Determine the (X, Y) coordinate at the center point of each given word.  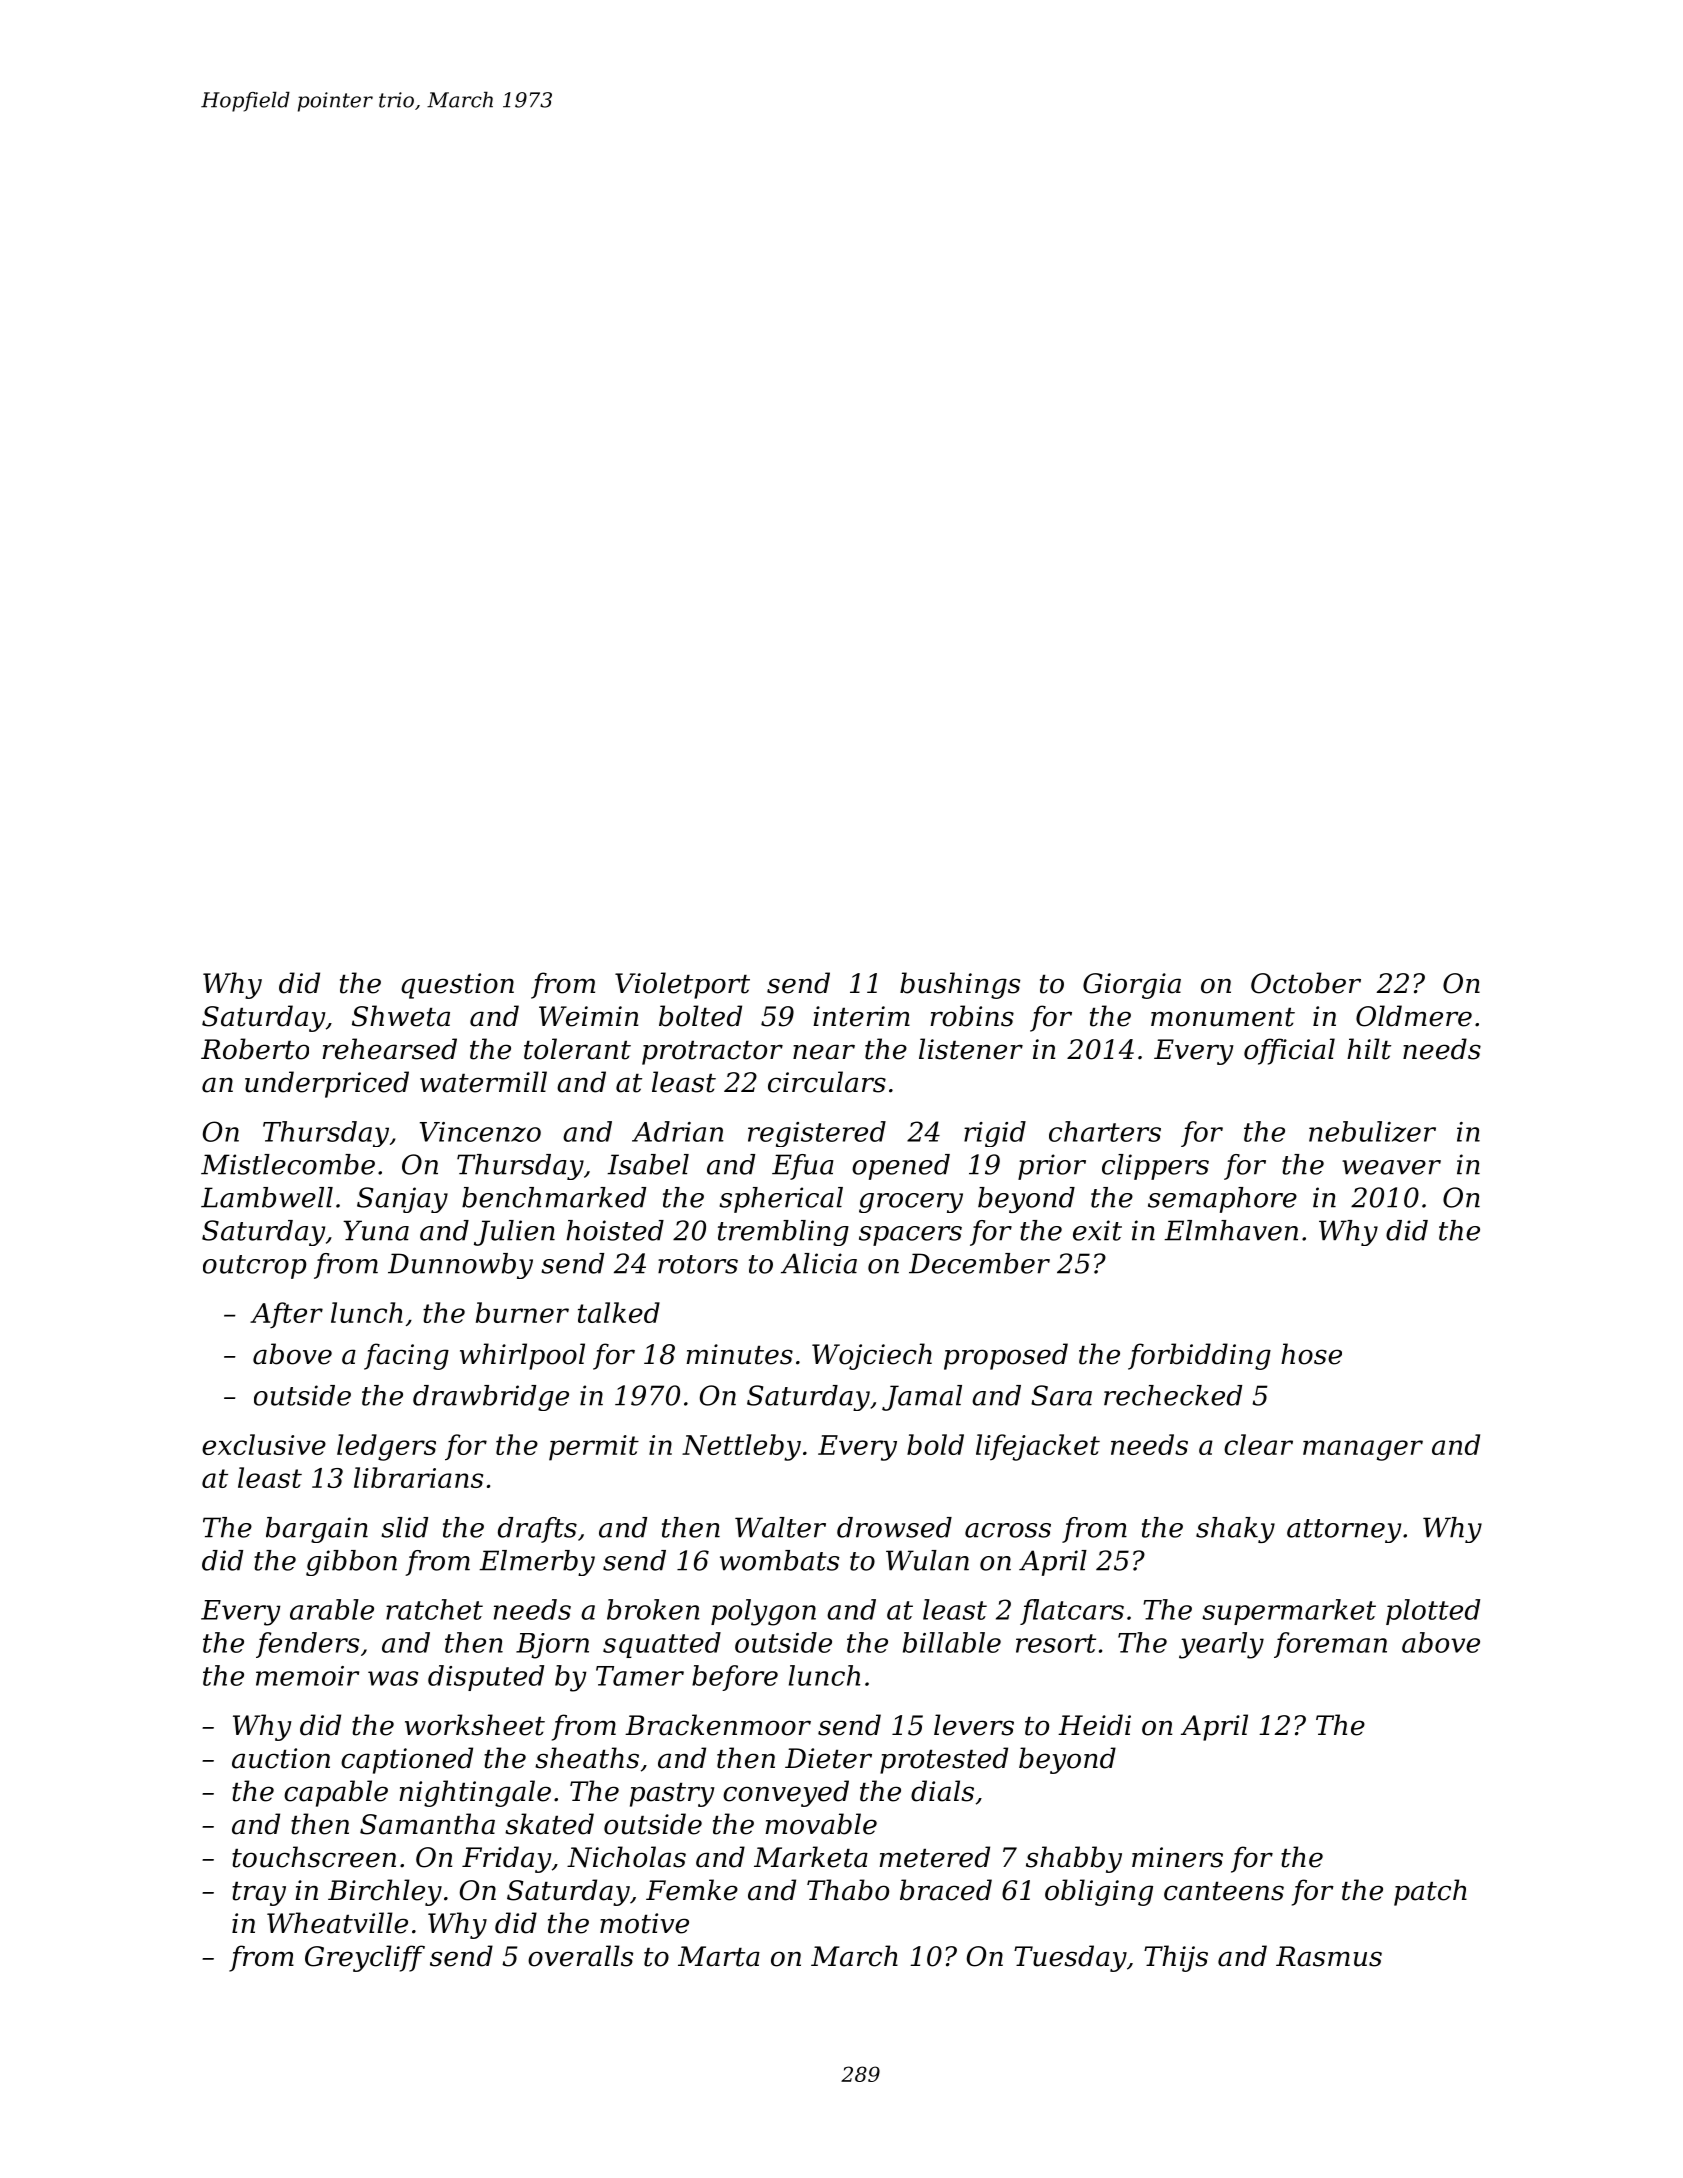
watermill (483, 1082)
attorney (1344, 1531)
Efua (803, 1167)
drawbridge (491, 1398)
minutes (739, 1354)
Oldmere (1414, 1016)
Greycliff (365, 1958)
